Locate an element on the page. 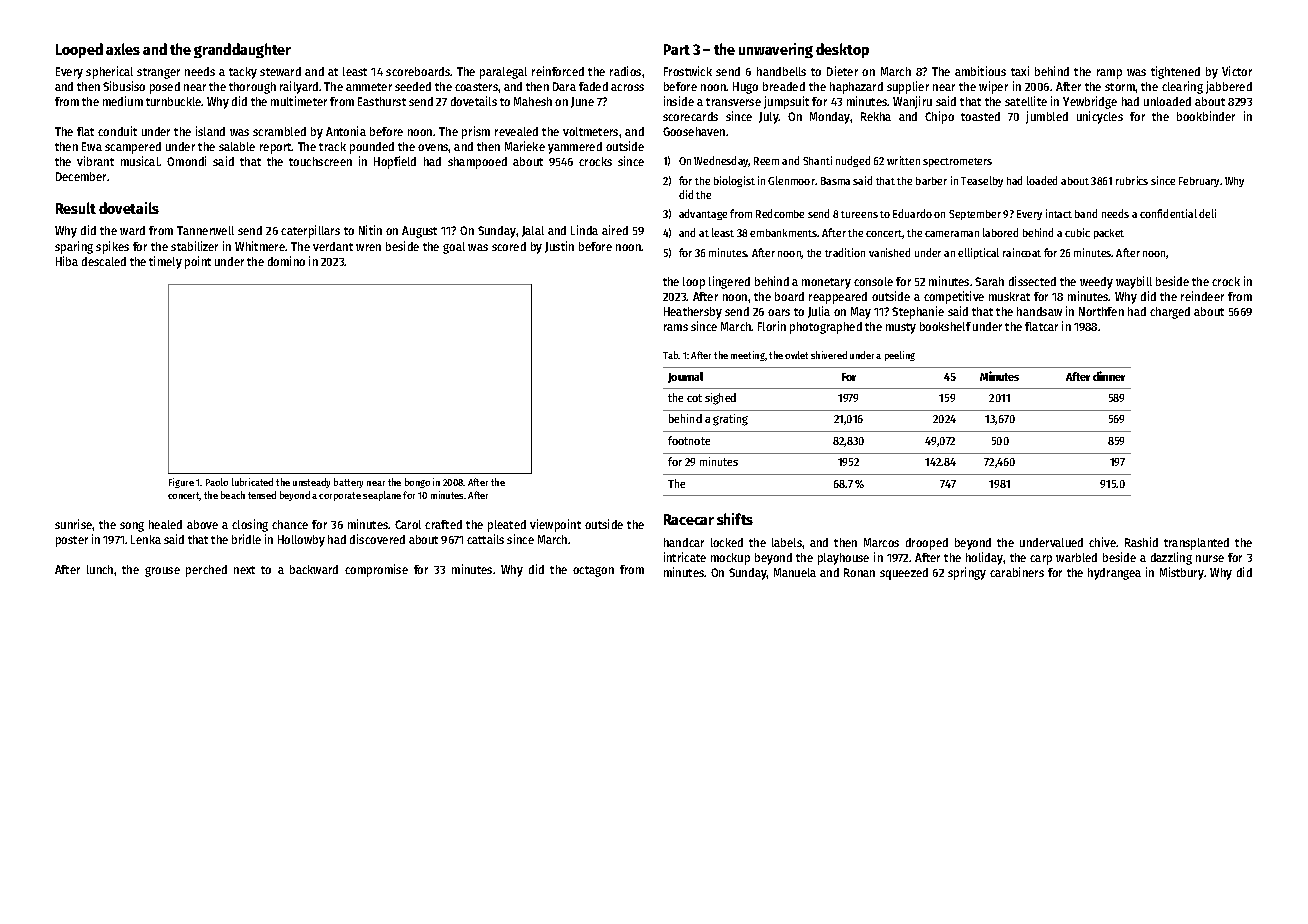 The image size is (1308, 924). domino is located at coordinates (286, 261).
